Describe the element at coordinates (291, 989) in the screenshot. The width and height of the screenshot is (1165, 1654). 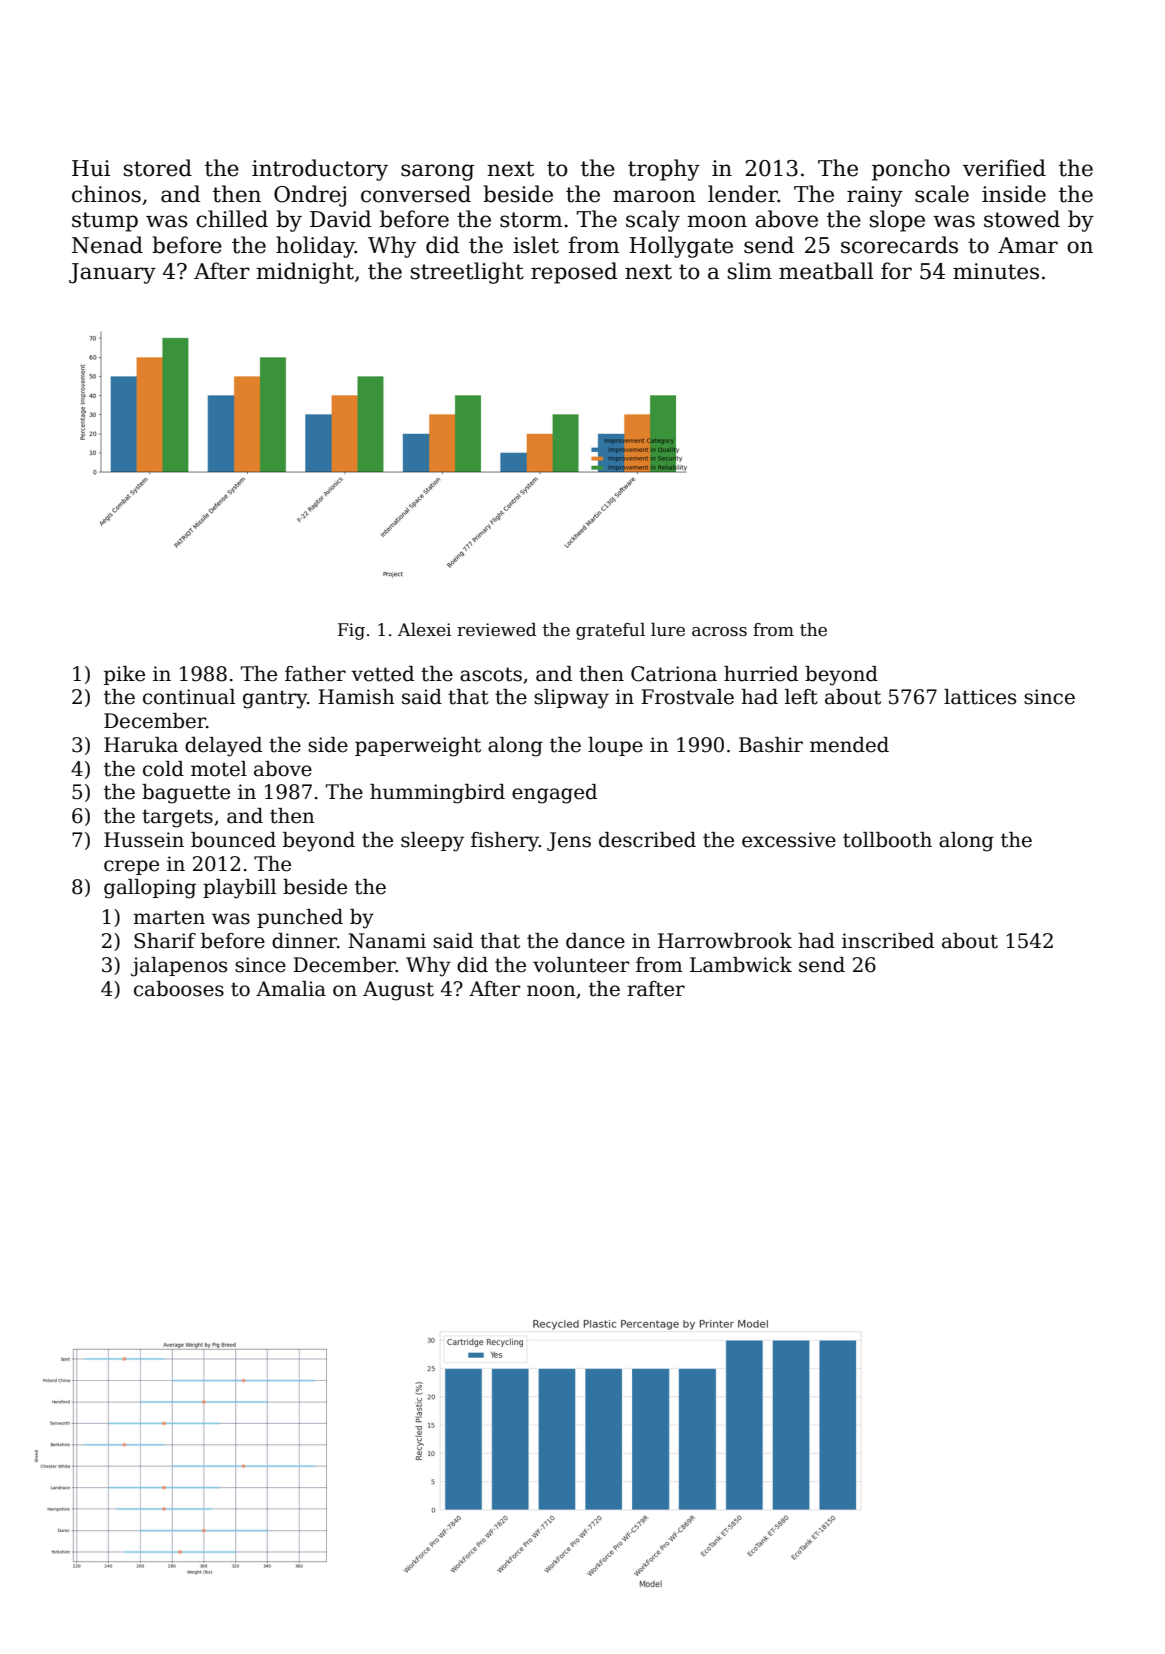
I see `Amalia` at that location.
